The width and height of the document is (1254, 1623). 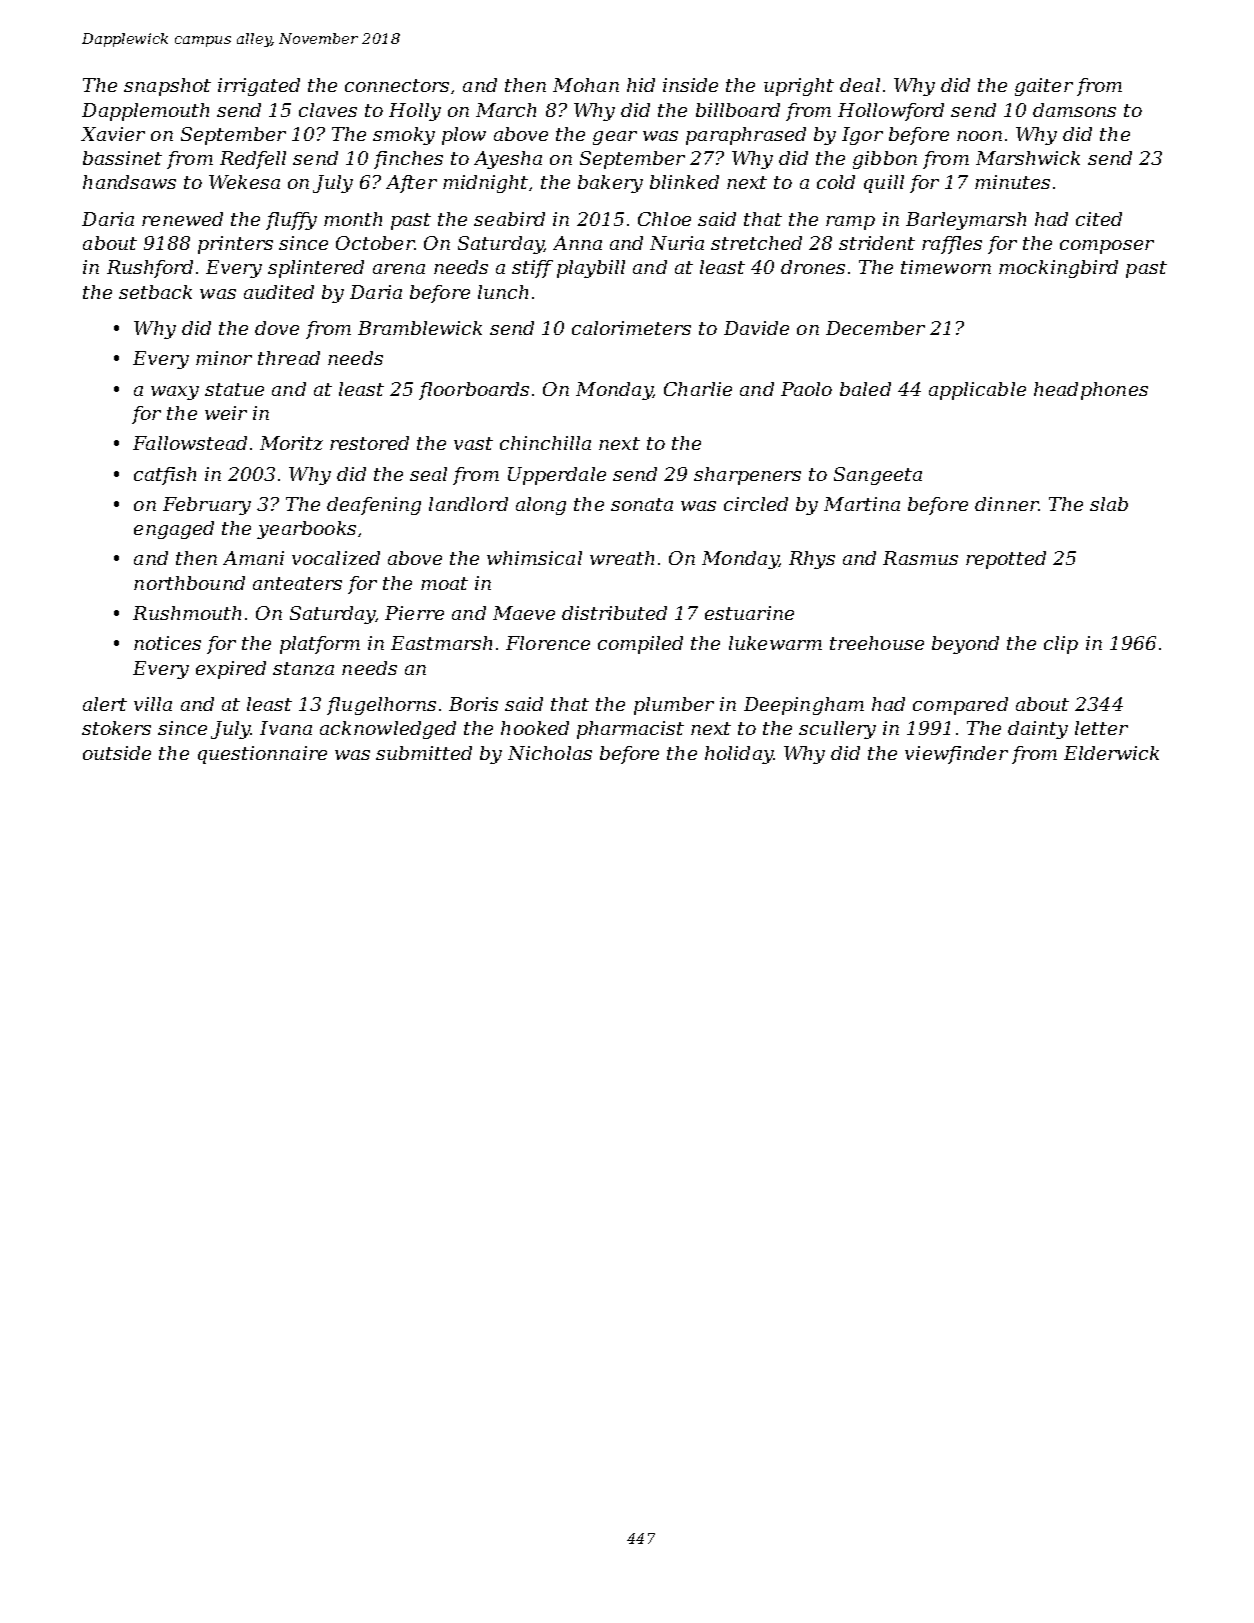 I want to click on irrigated, so click(x=259, y=87).
